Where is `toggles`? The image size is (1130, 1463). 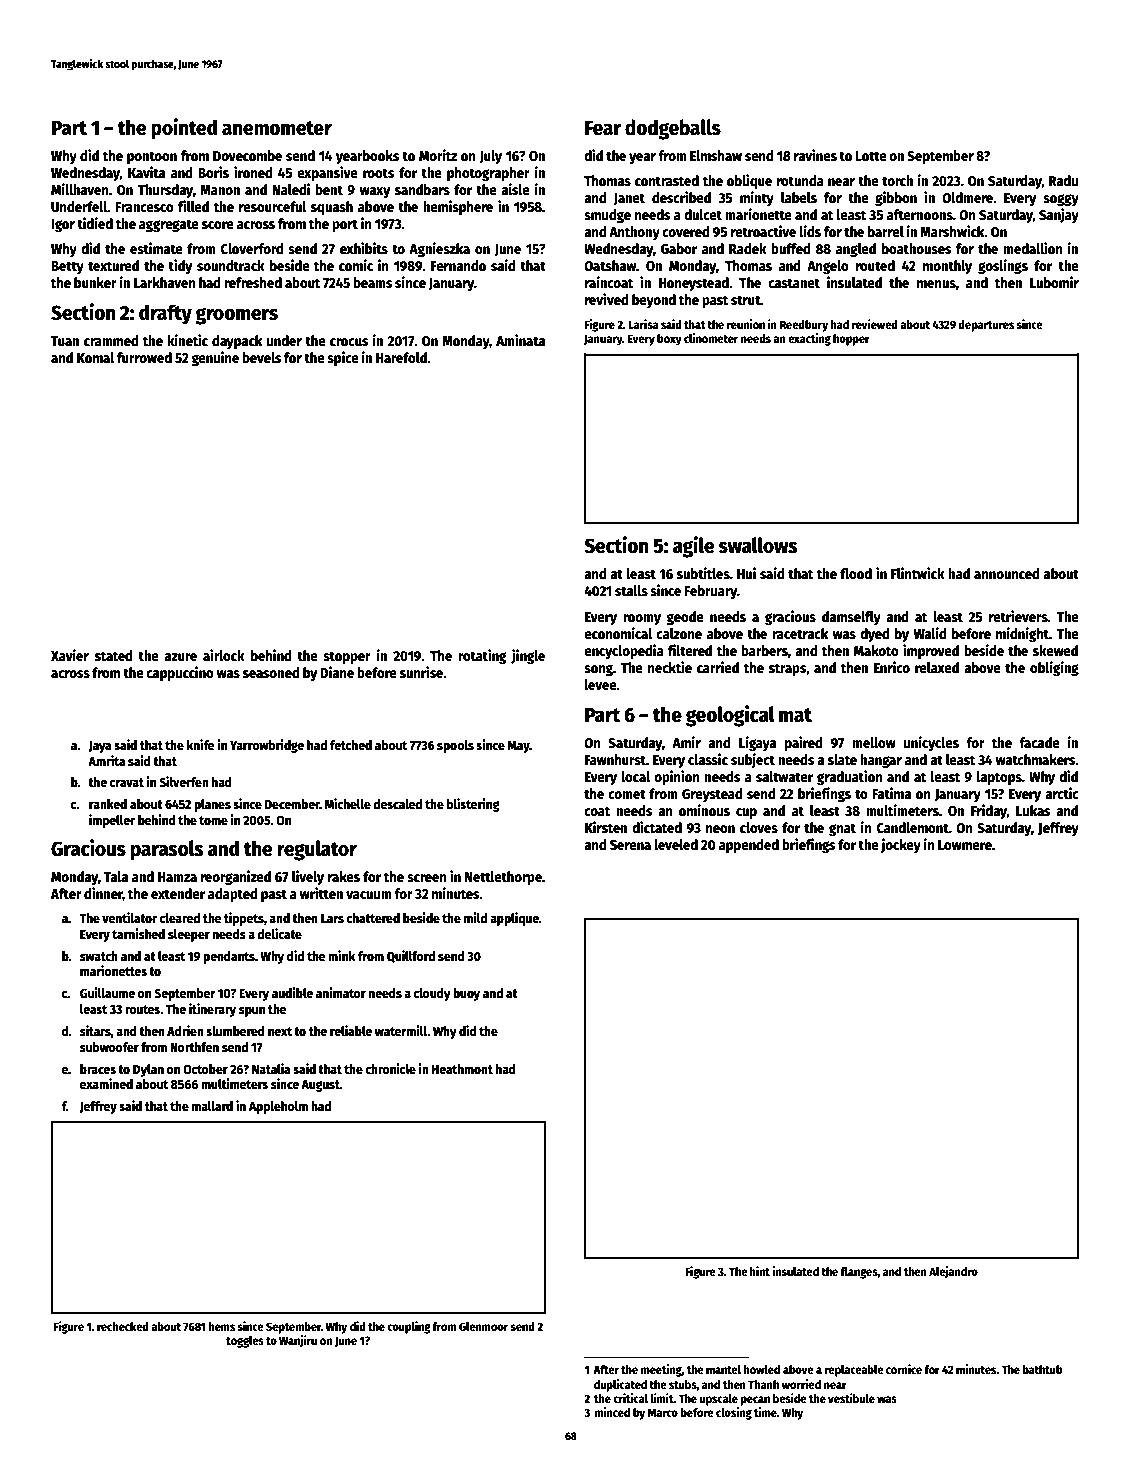
toggles is located at coordinates (245, 1342).
